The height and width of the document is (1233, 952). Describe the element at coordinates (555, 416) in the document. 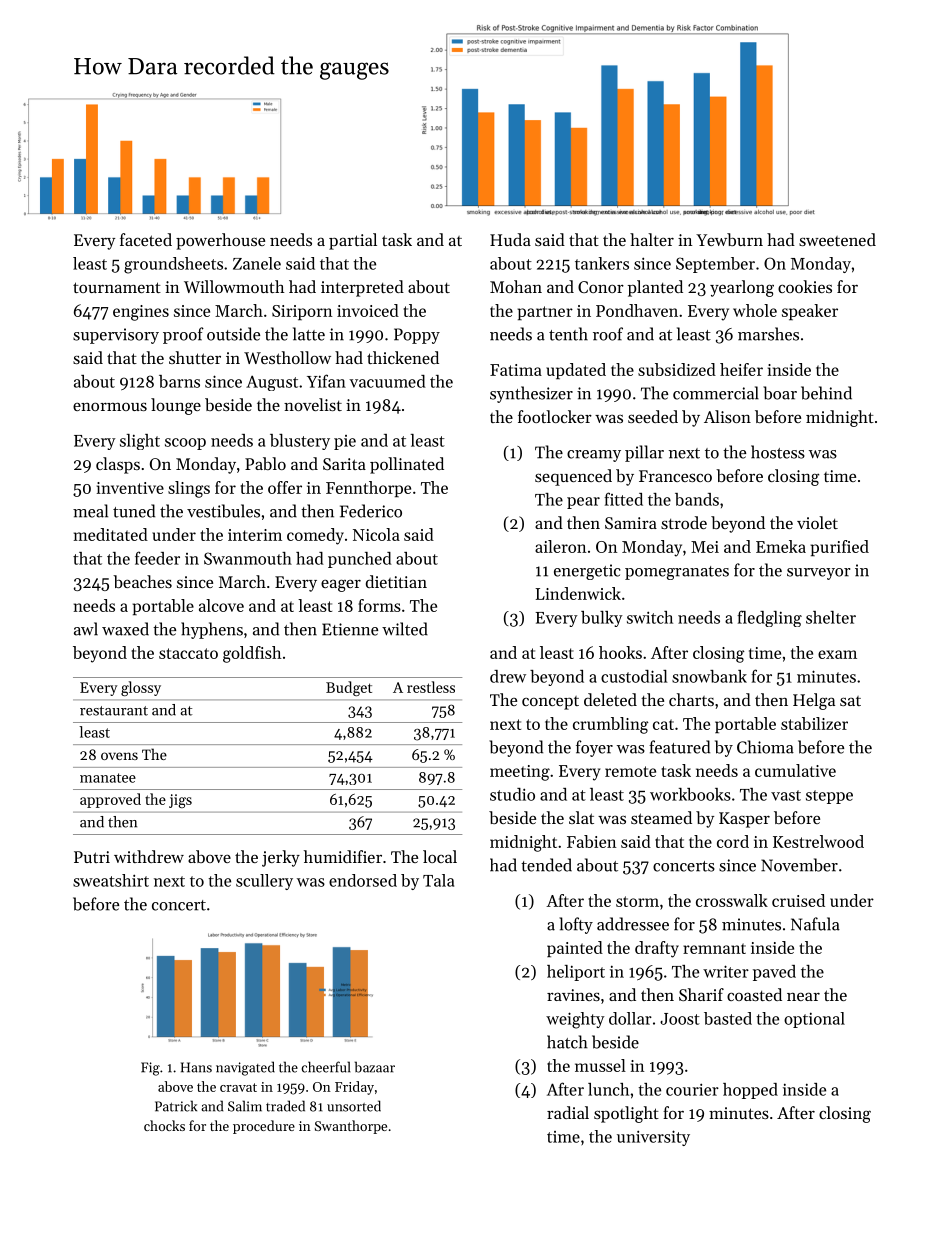

I see `footlocker` at that location.
